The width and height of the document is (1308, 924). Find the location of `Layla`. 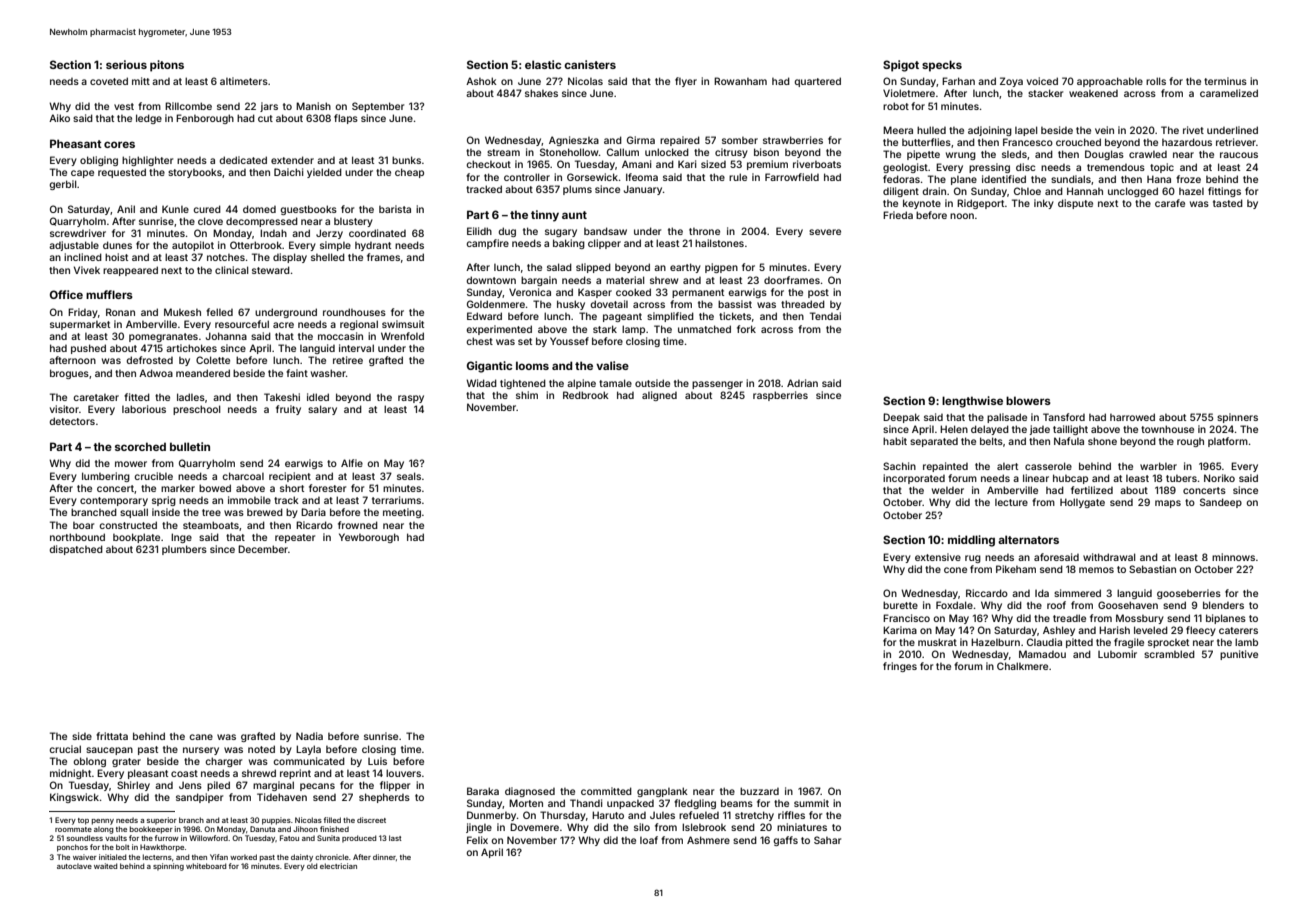

Layla is located at coordinates (308, 750).
